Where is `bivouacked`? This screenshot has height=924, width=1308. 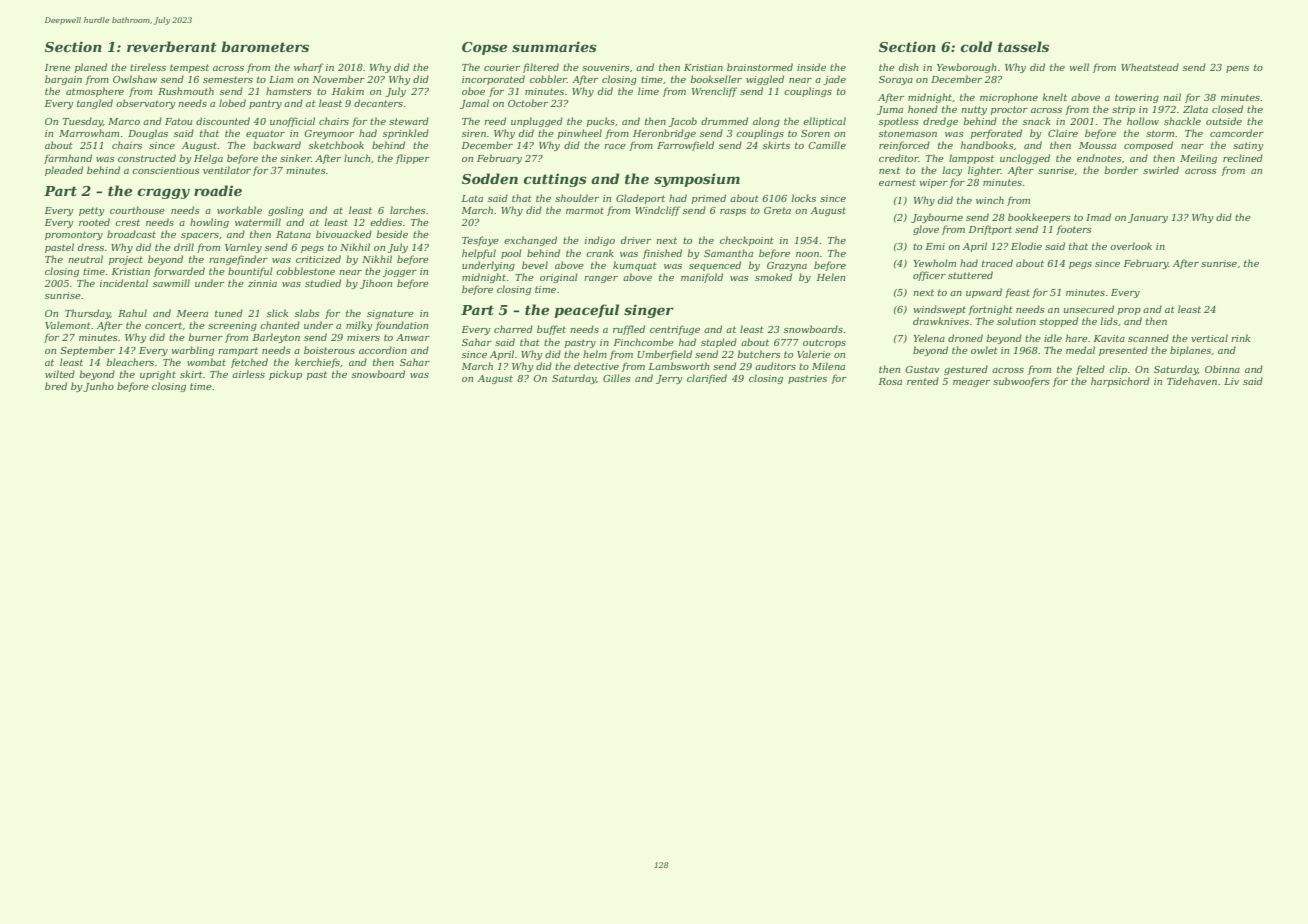 bivouacked is located at coordinates (344, 234).
